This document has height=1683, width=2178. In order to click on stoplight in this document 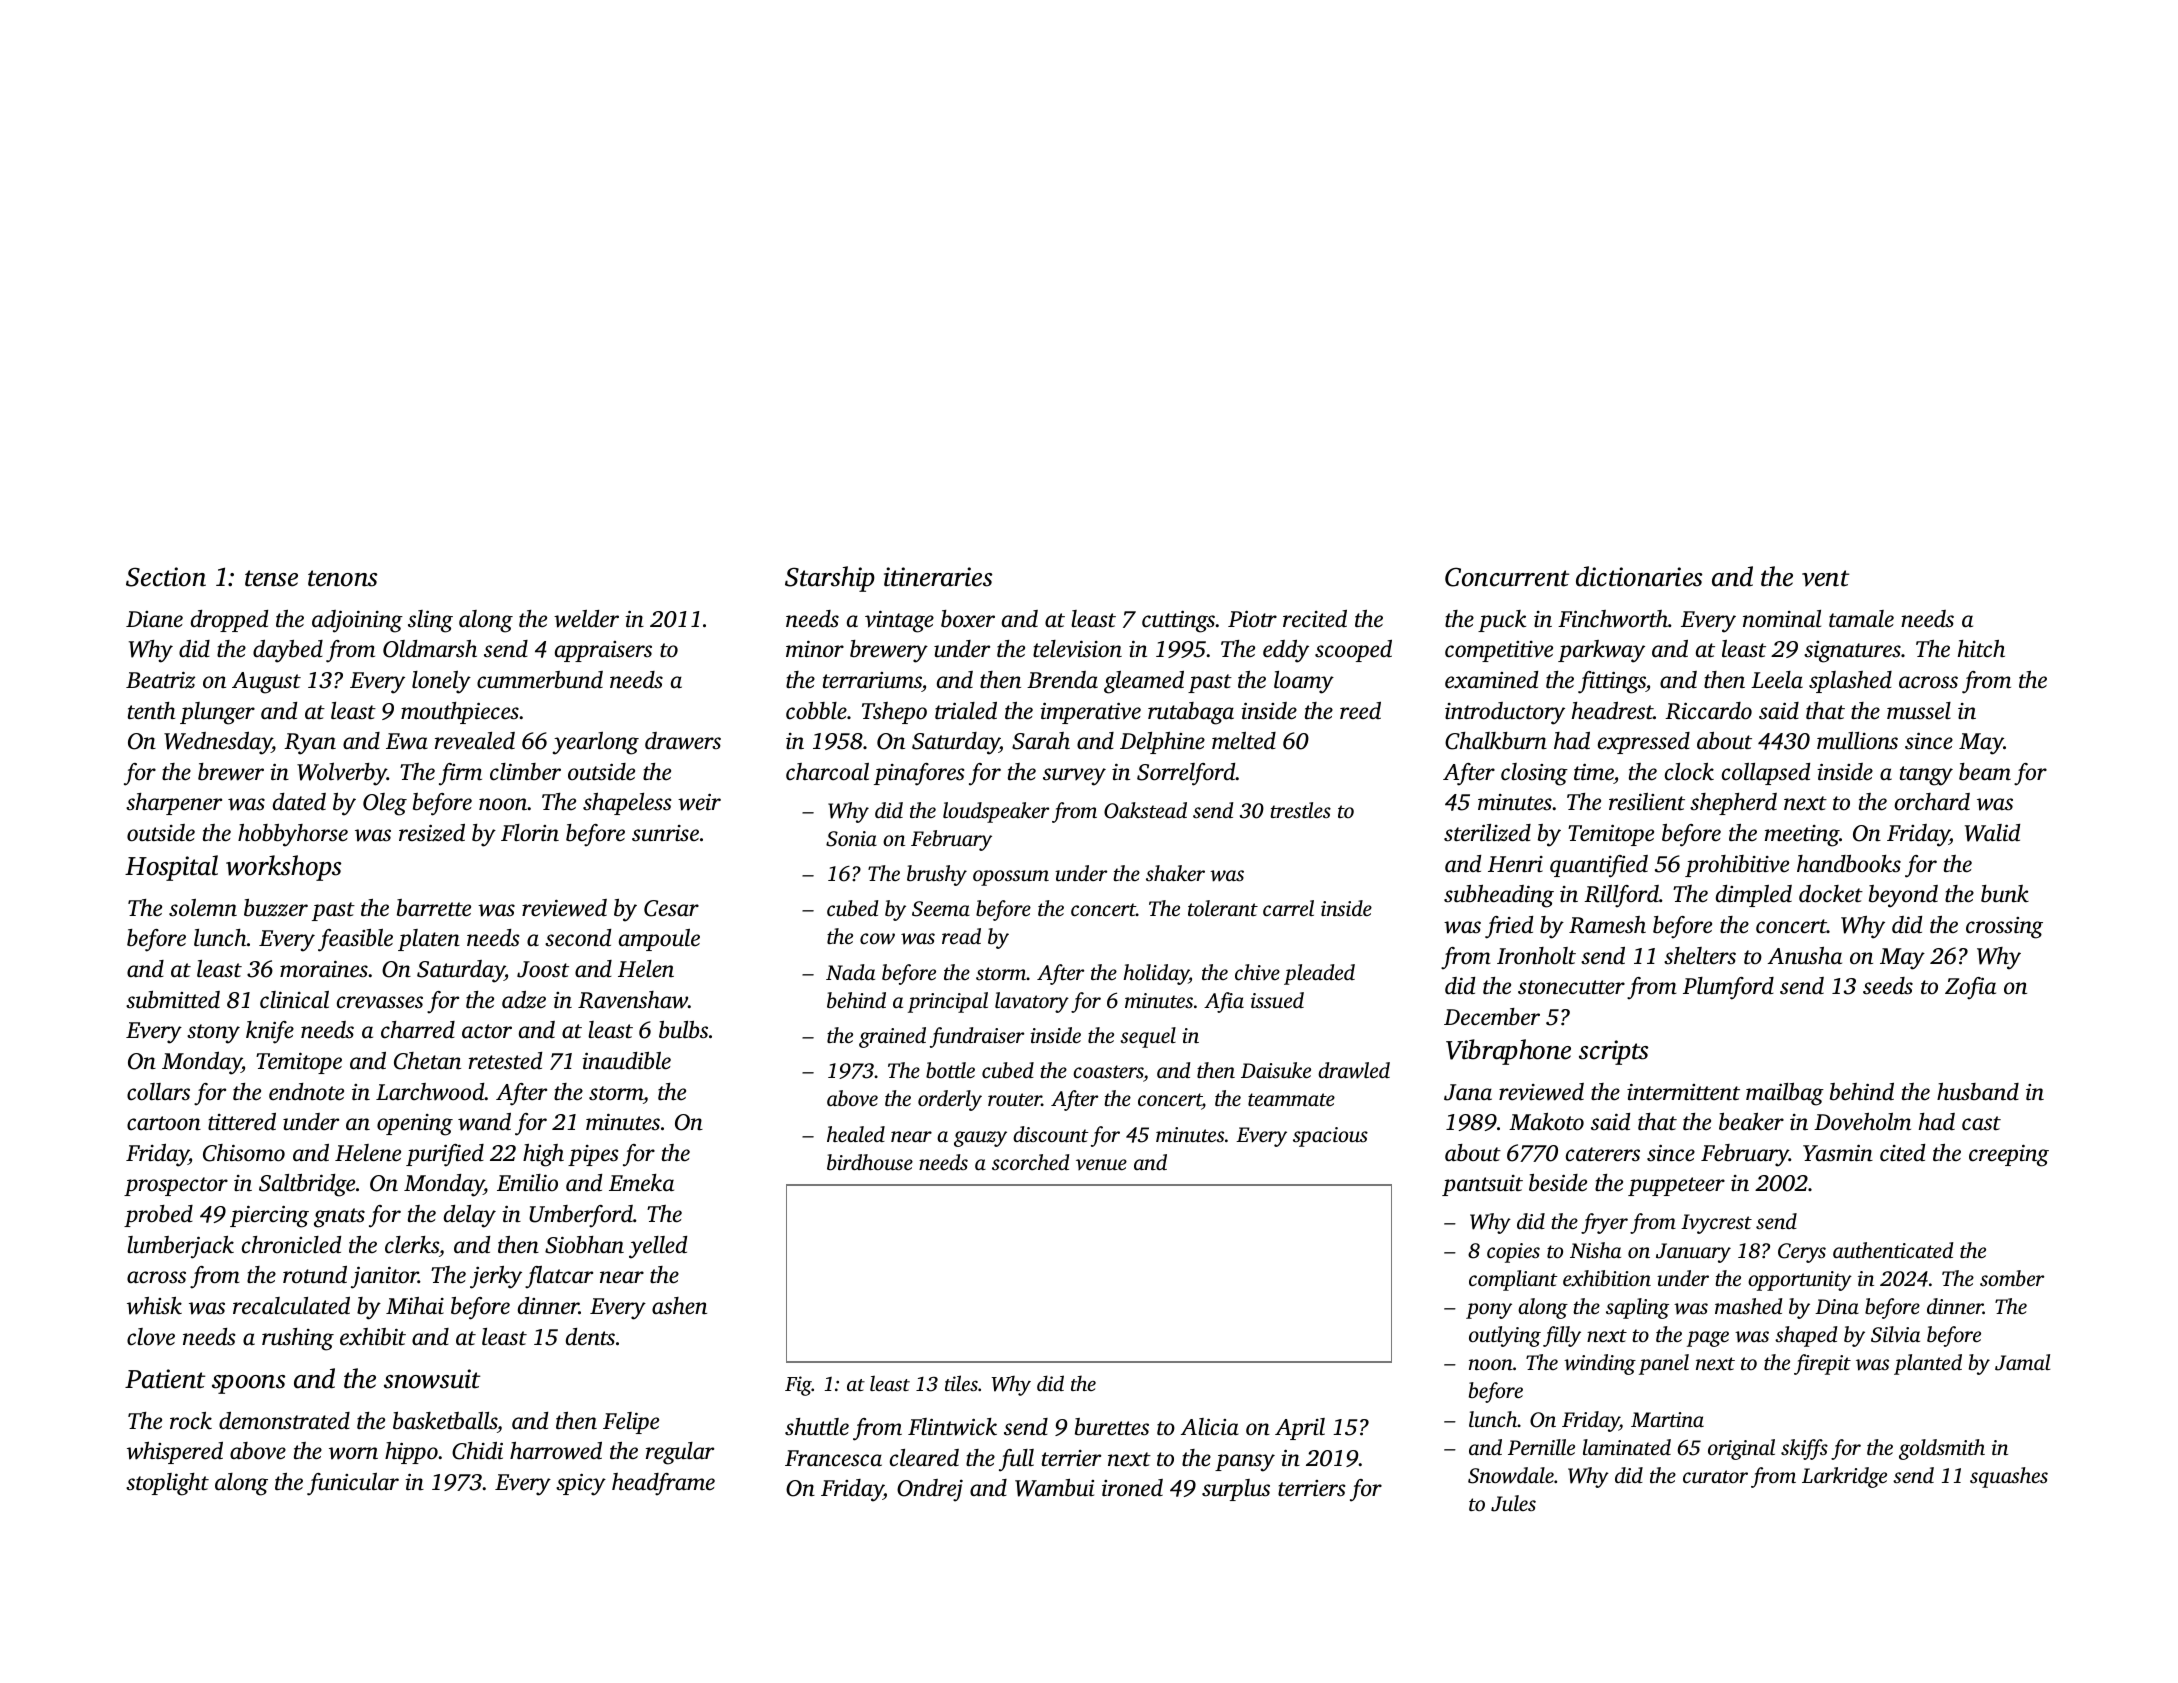, I will do `click(167, 1484)`.
